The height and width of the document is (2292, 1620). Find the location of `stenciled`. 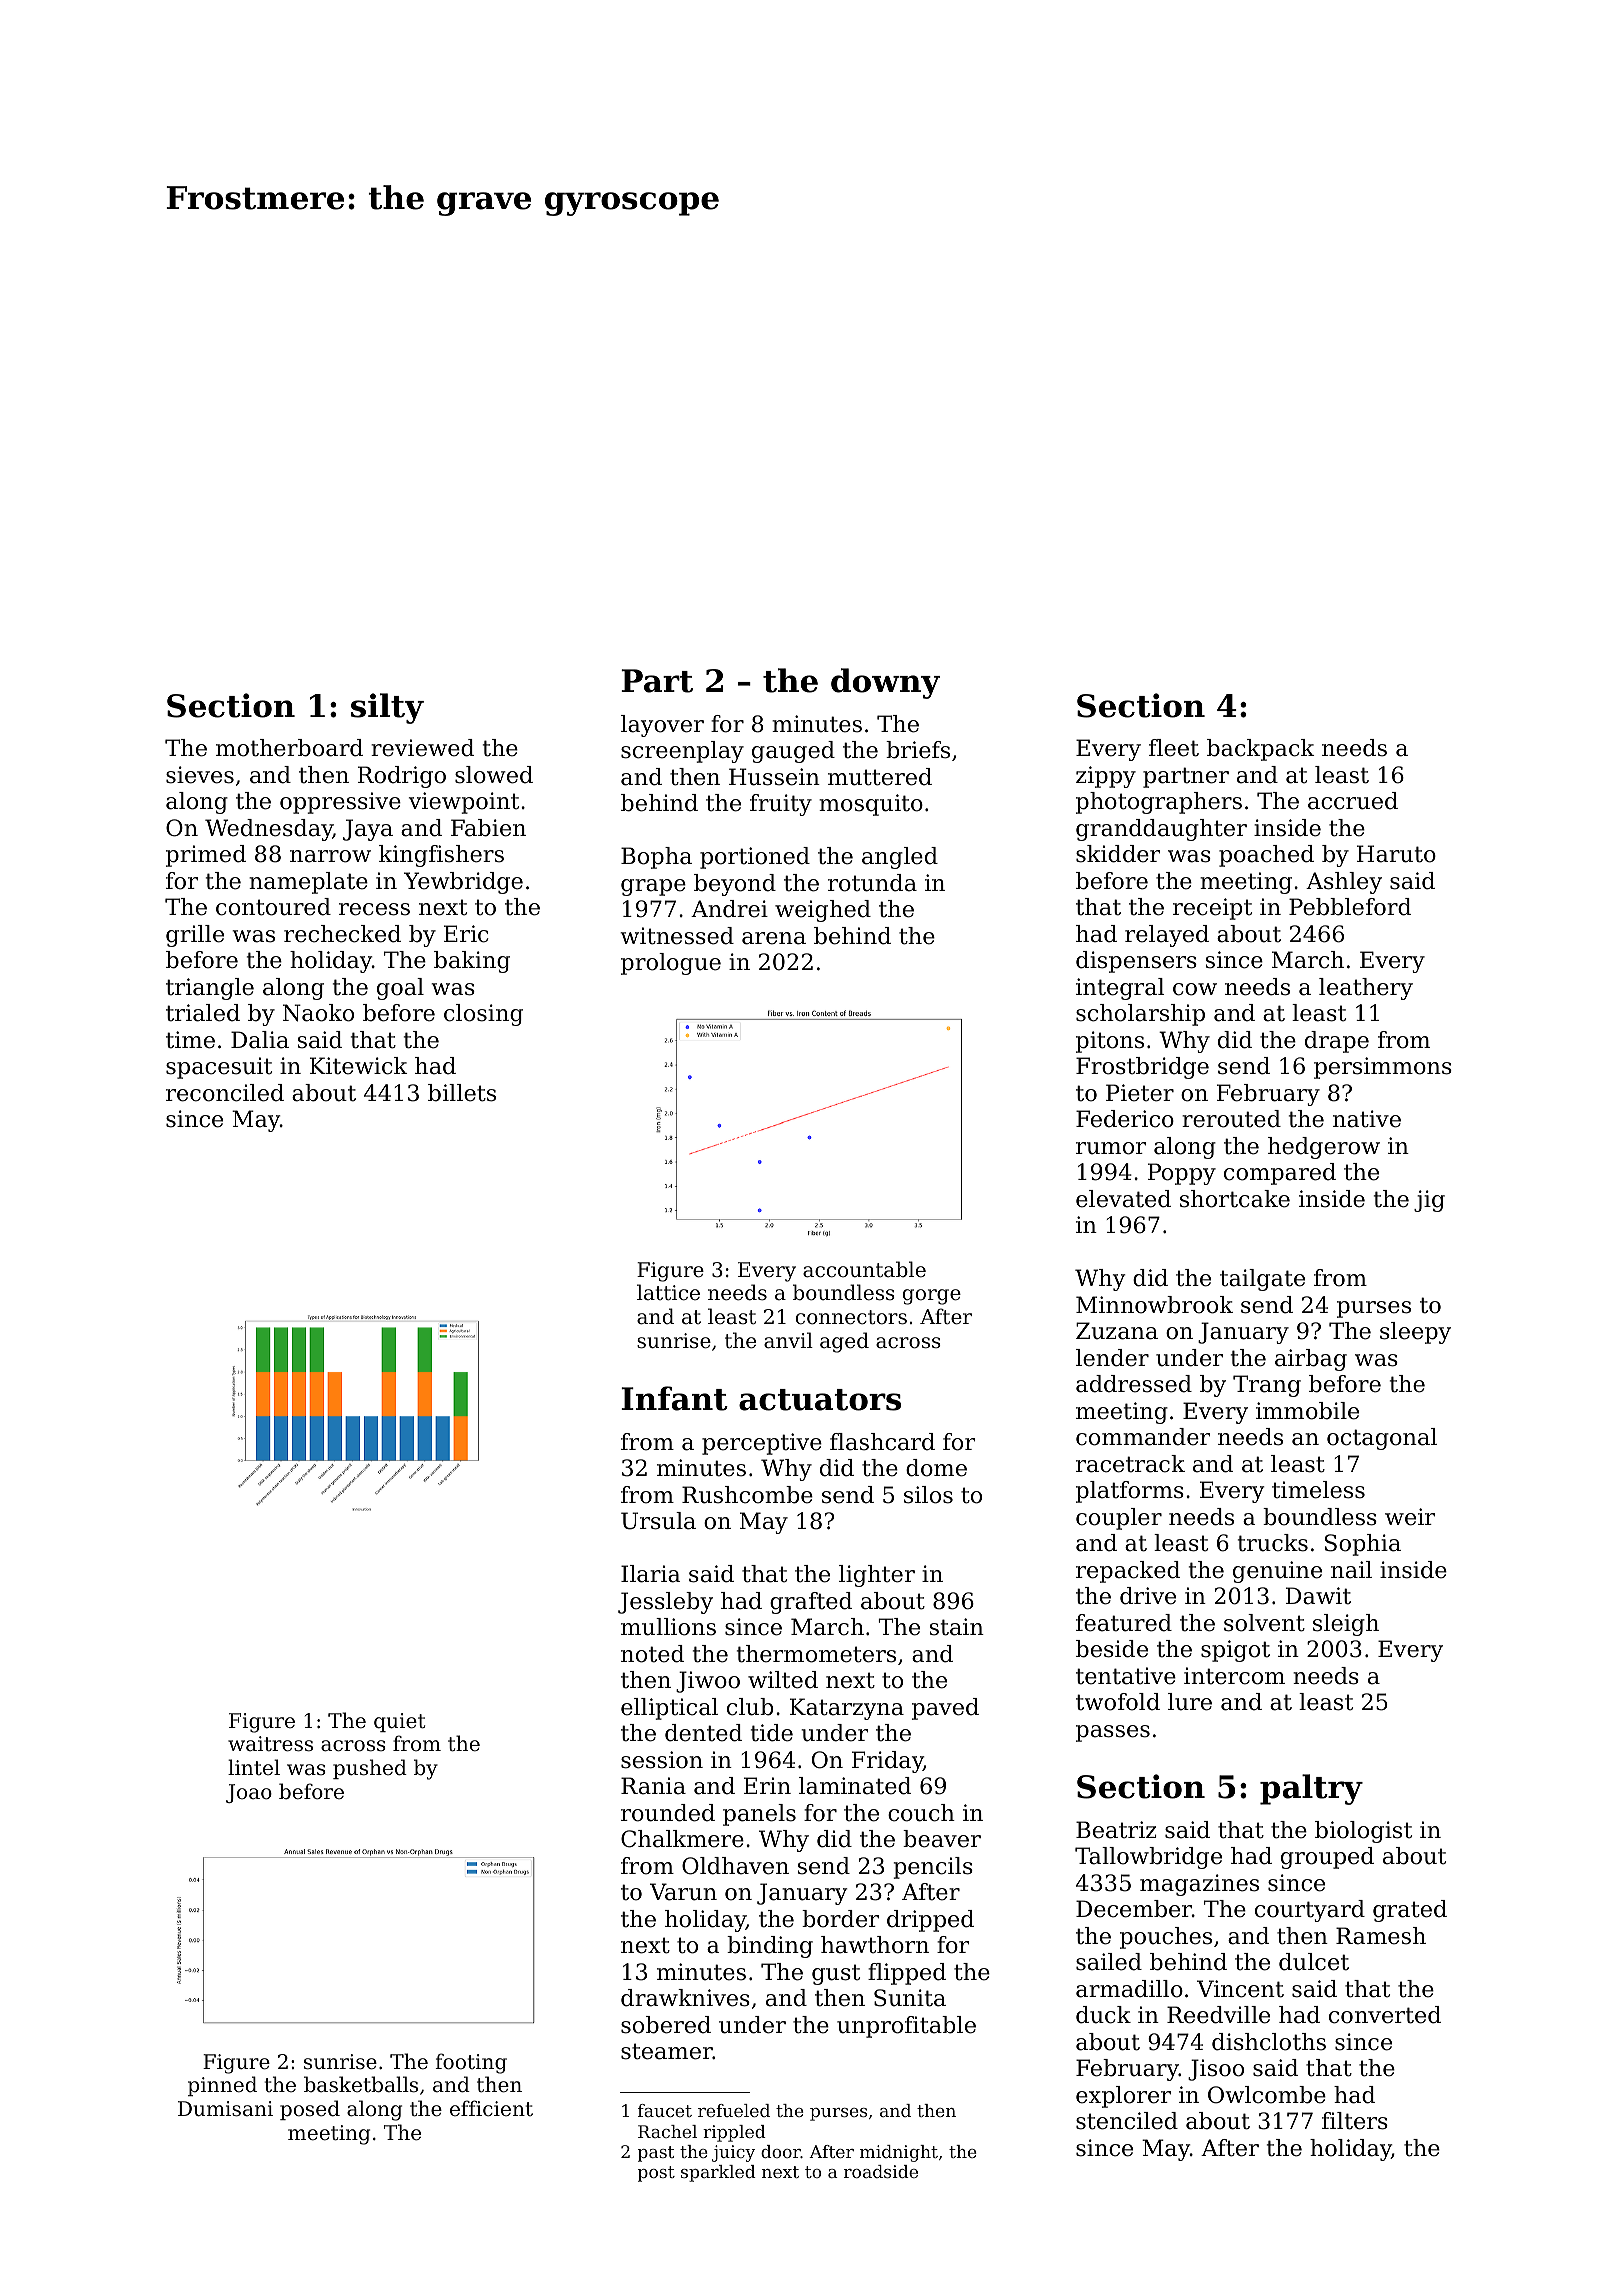

stenciled is located at coordinates (1127, 2121).
